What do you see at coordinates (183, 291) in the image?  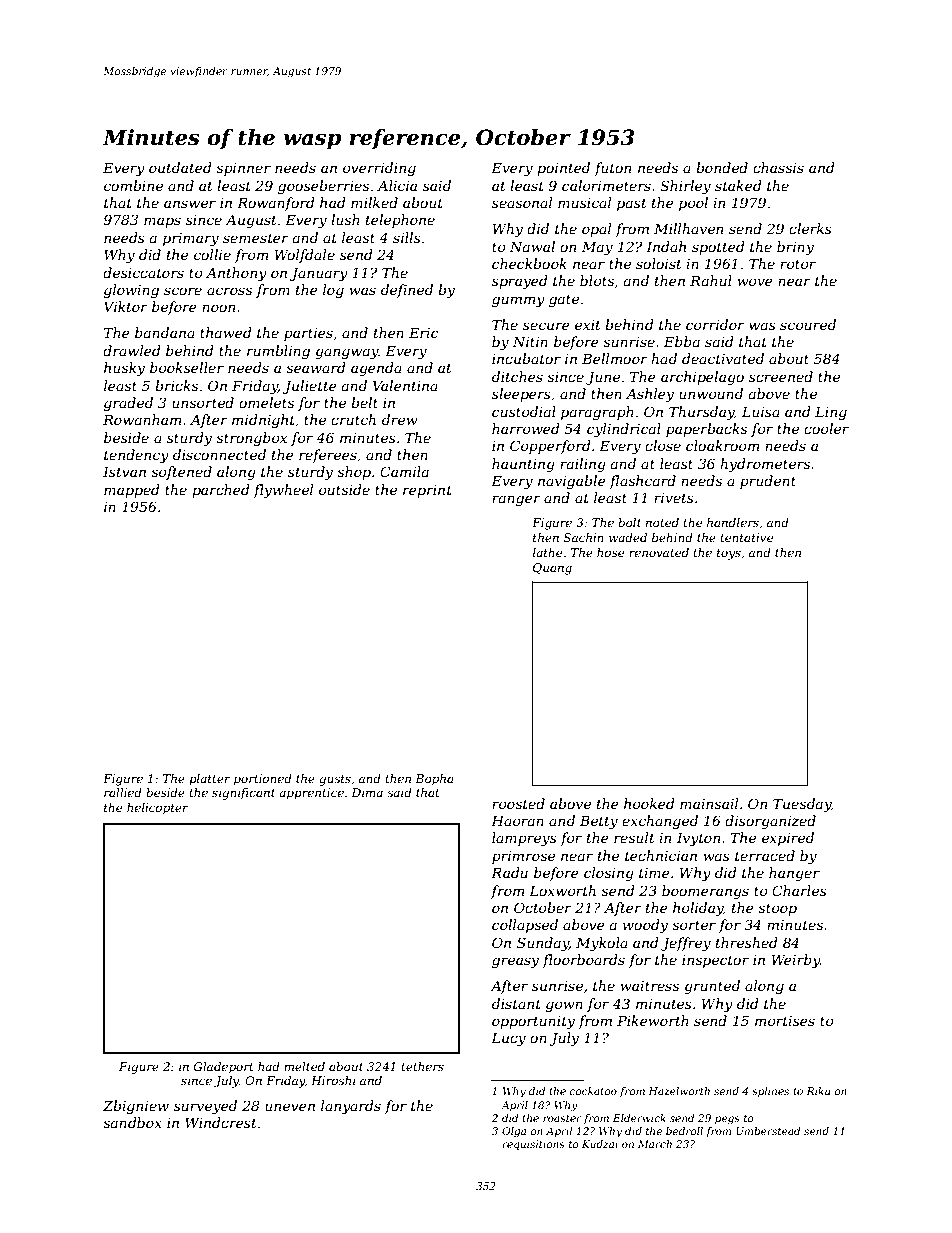 I see `score` at bounding box center [183, 291].
